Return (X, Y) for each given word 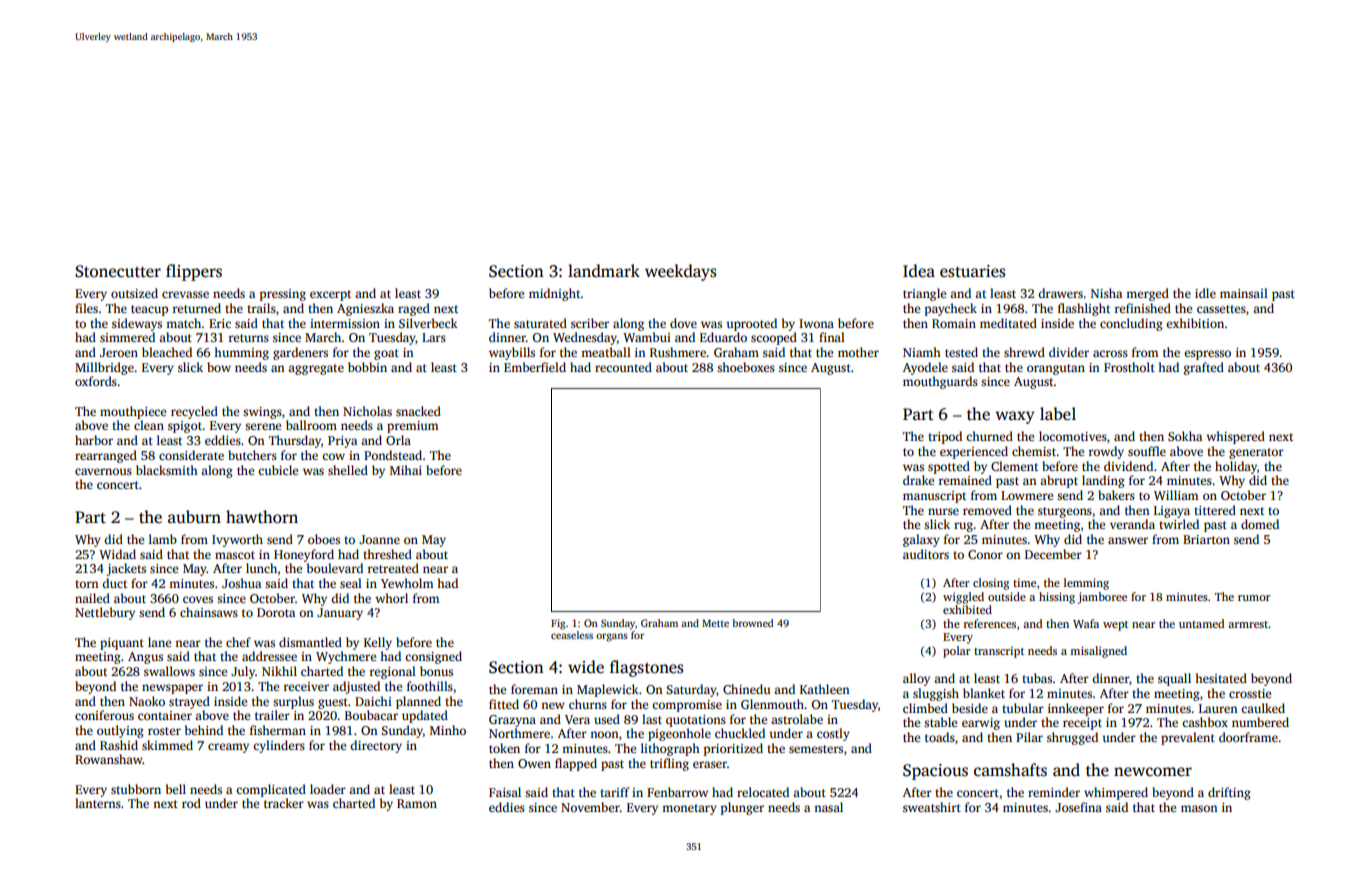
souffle (1147, 451)
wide (586, 667)
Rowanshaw (109, 759)
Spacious (935, 772)
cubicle (278, 470)
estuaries (973, 271)
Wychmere (346, 657)
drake (918, 480)
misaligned (1098, 652)
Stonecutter (118, 271)
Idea (919, 271)
